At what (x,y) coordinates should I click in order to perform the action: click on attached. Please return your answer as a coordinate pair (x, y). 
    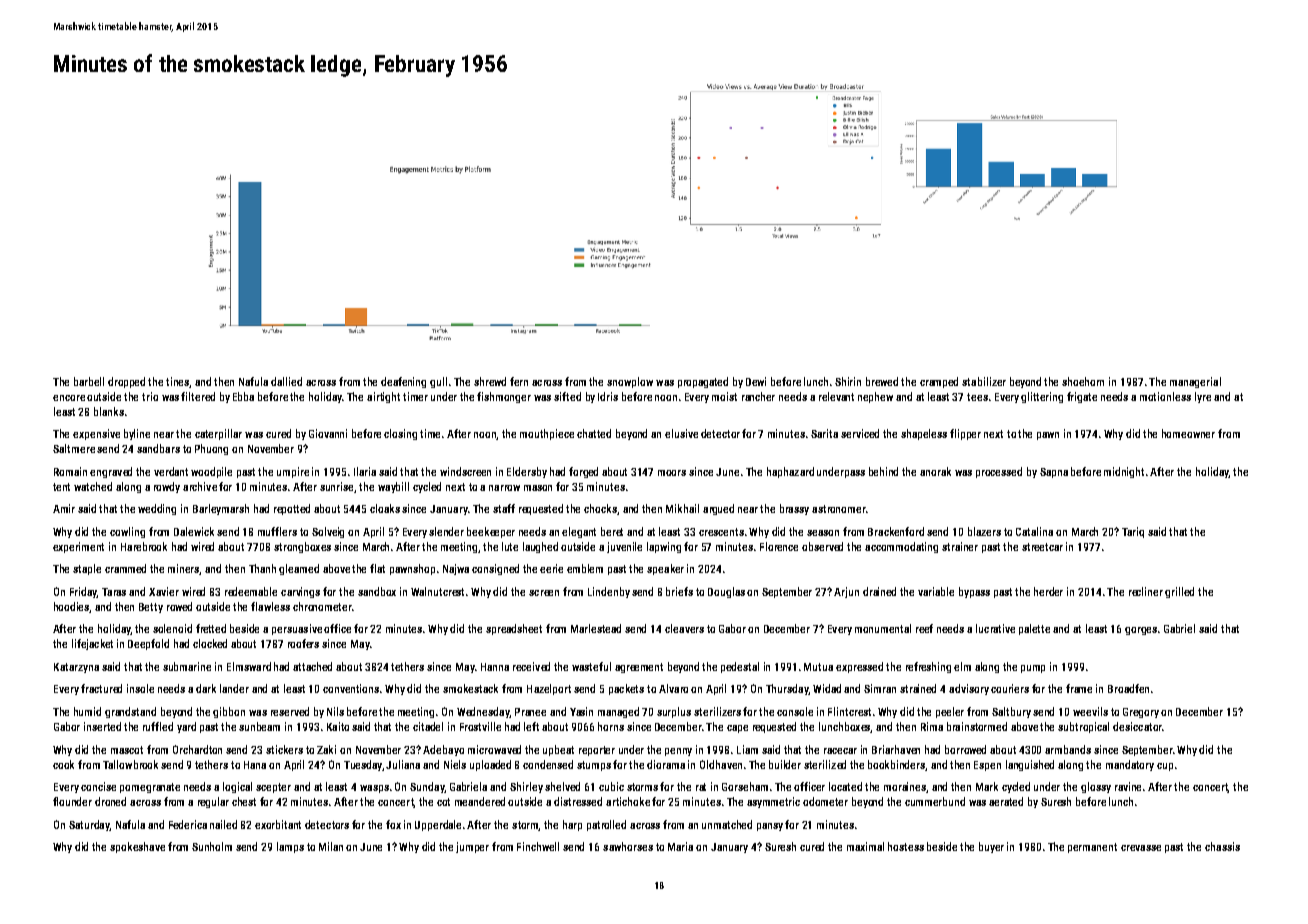
    Looking at the image, I should click on (312, 666).
